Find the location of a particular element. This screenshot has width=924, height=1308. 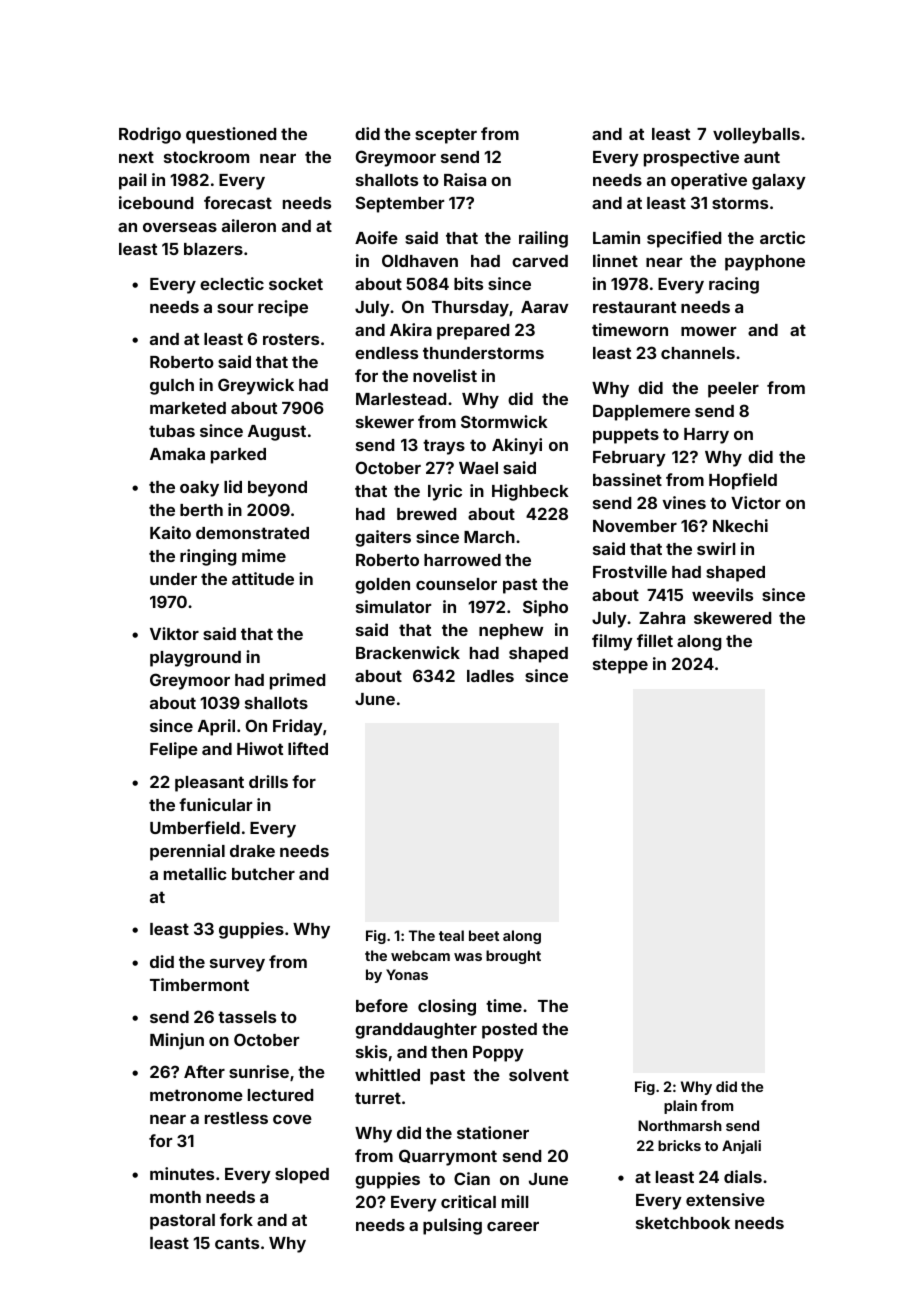

Kaito is located at coordinates (170, 532).
